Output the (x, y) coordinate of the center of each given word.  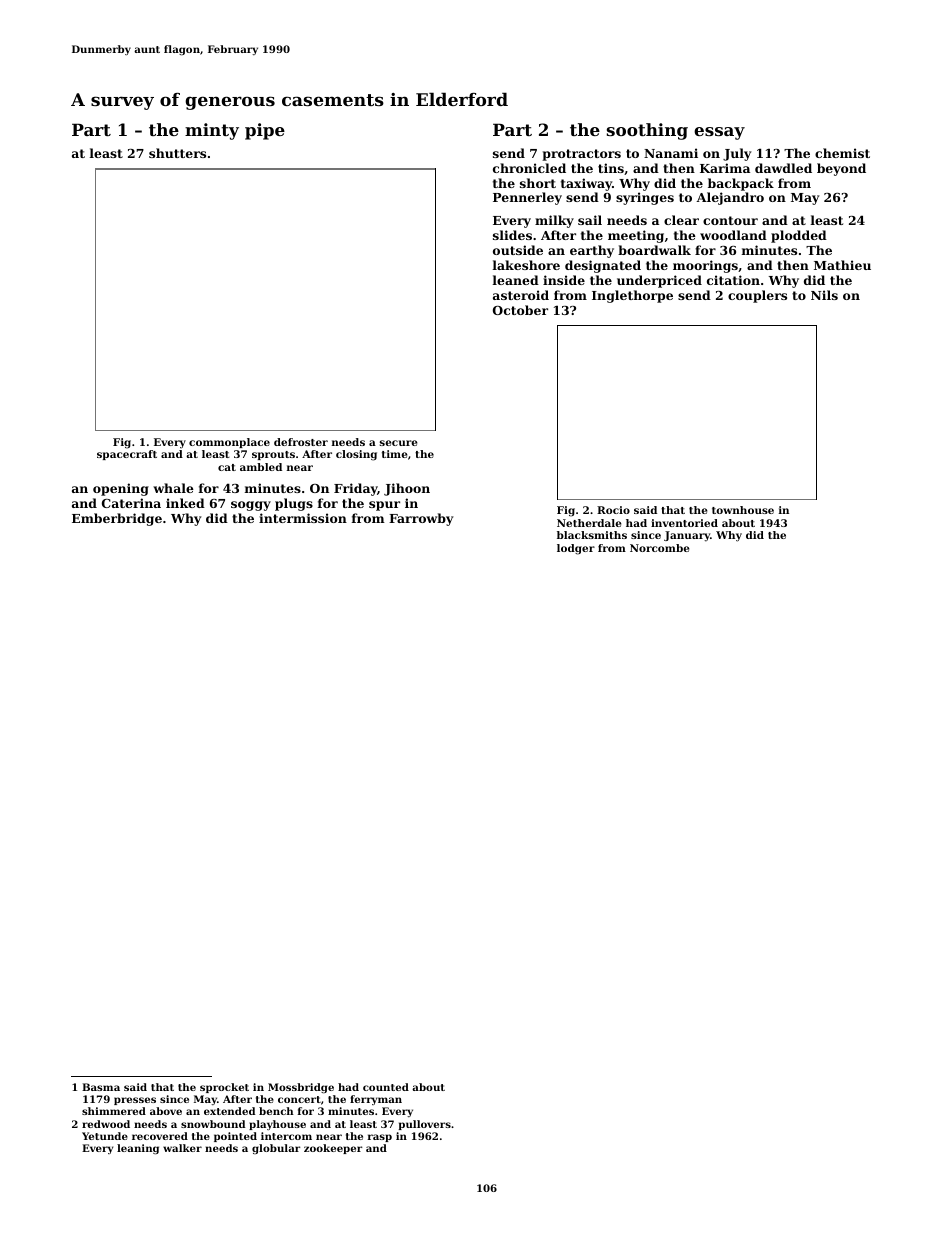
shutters (177, 153)
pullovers (425, 1125)
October (520, 310)
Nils (824, 295)
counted (386, 1087)
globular (276, 1149)
